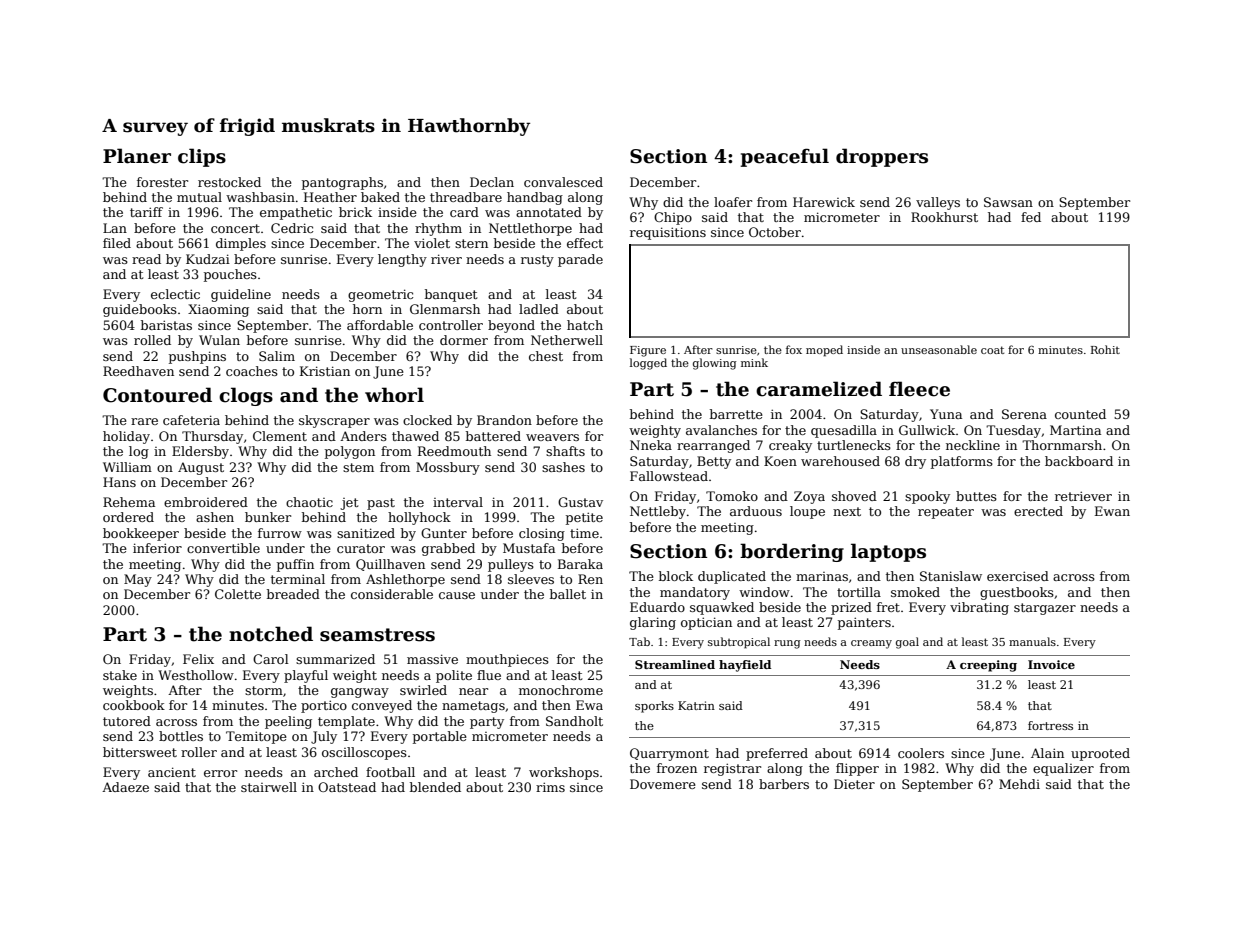 This screenshot has height=952, width=1233. I want to click on clips, so click(202, 157).
